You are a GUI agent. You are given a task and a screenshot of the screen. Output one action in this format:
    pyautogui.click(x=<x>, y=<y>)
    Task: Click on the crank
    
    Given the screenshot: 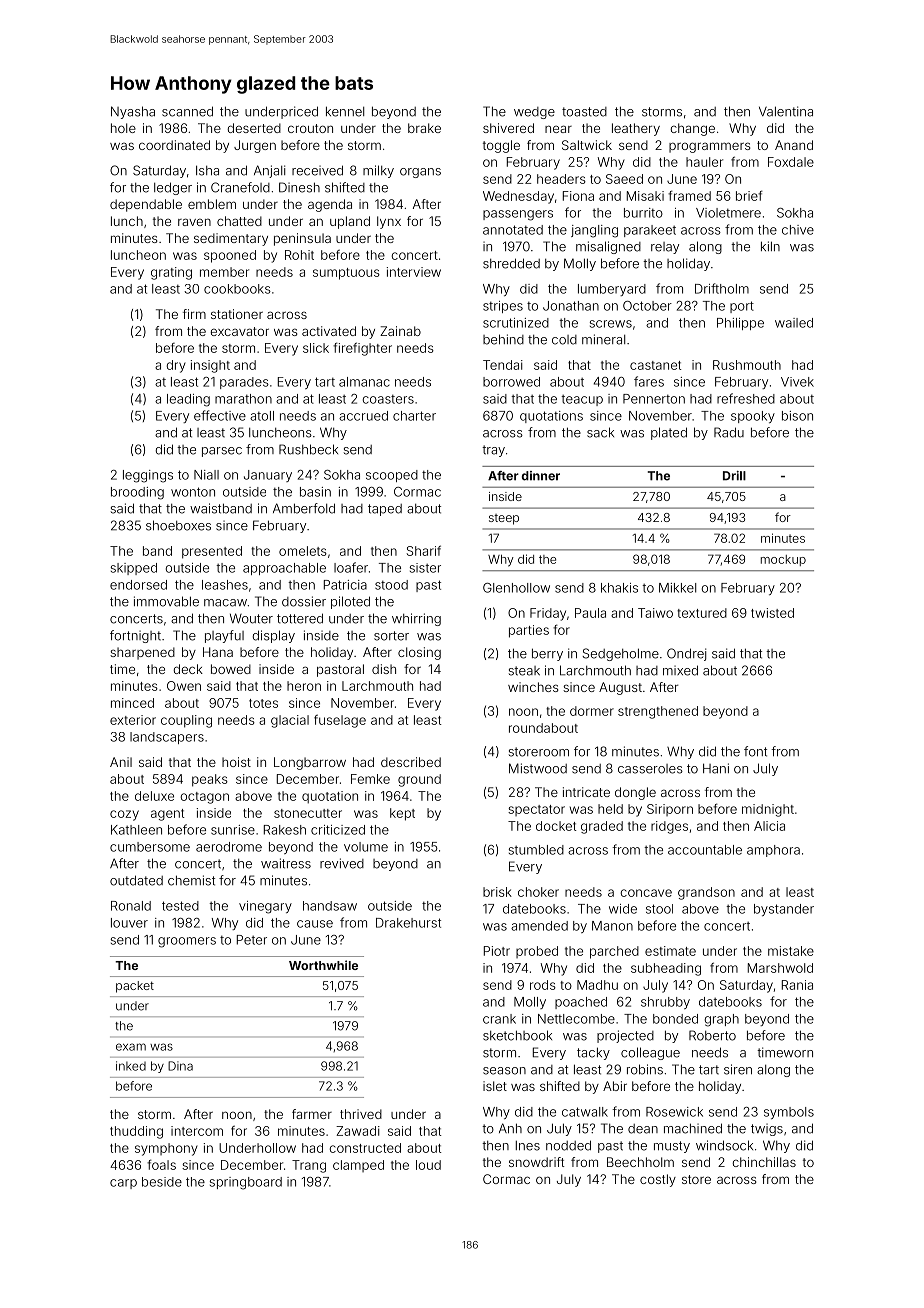 What is the action you would take?
    pyautogui.click(x=499, y=1019)
